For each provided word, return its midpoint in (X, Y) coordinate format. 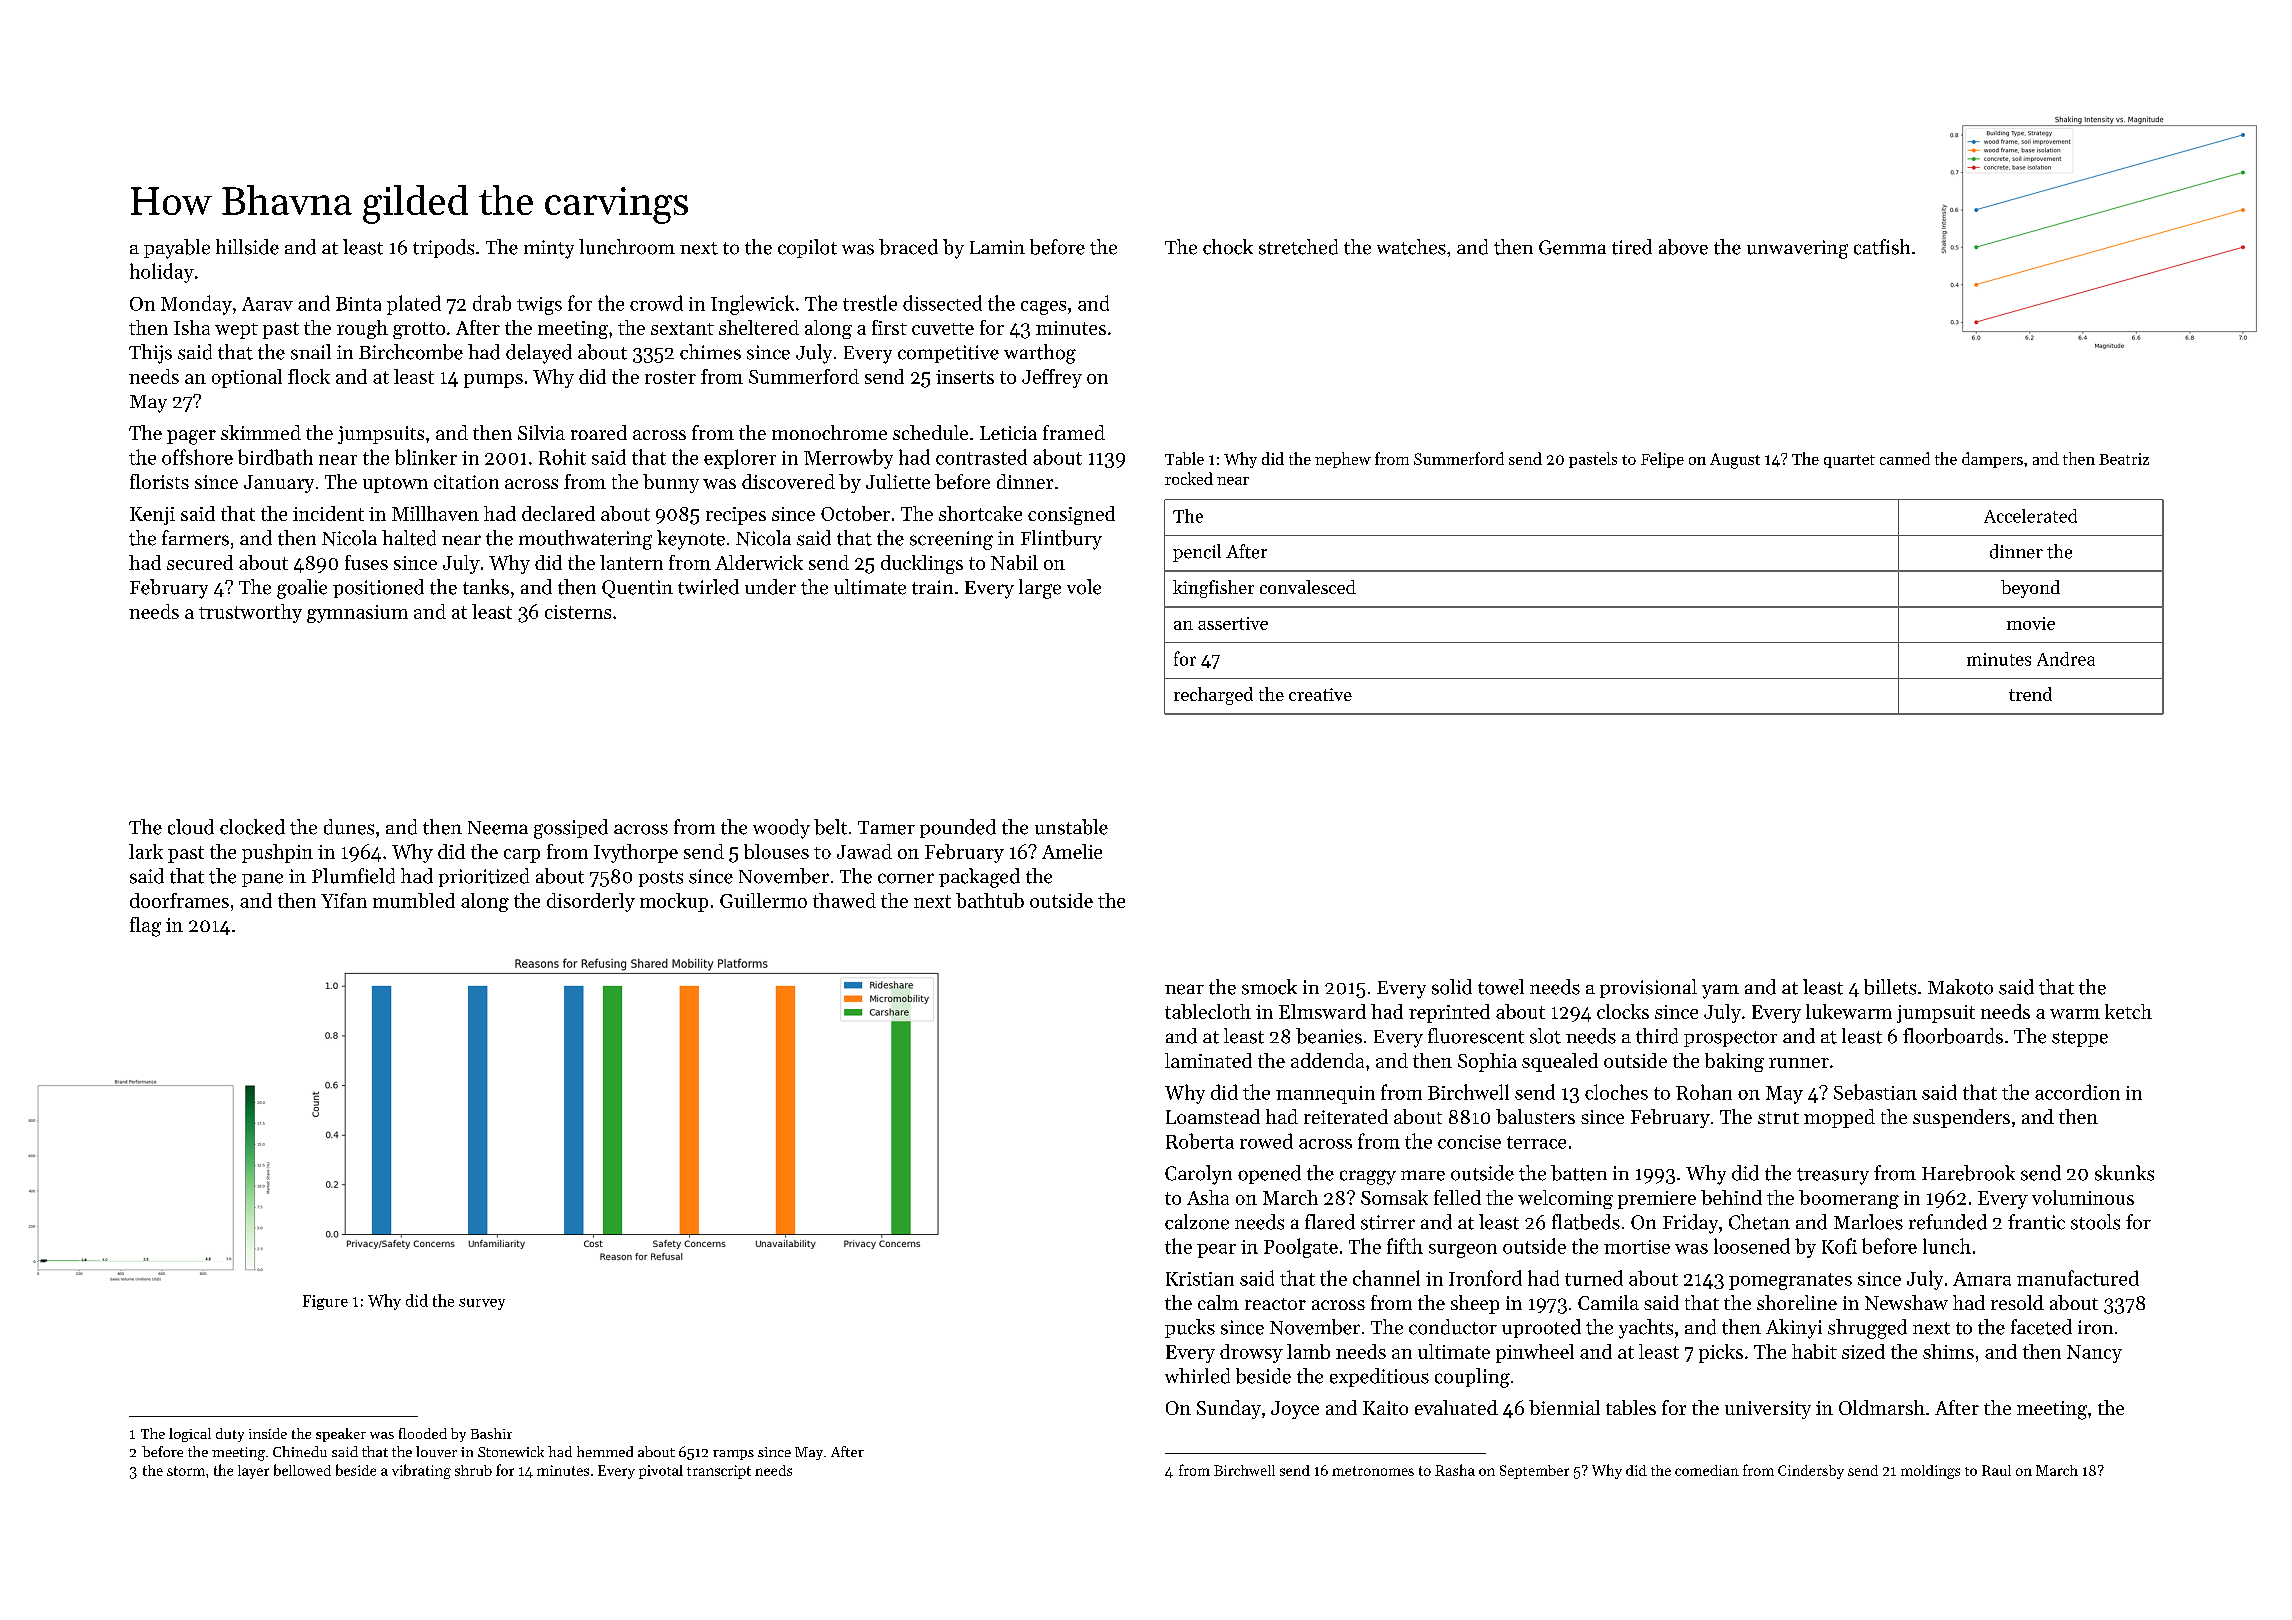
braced (908, 247)
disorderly (591, 902)
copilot (807, 248)
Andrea (2066, 659)
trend (2030, 694)
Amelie (1072, 851)
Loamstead (1213, 1116)
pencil (1197, 553)
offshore (197, 457)
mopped (1839, 1118)
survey (482, 1304)
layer (253, 1472)
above (1683, 247)
